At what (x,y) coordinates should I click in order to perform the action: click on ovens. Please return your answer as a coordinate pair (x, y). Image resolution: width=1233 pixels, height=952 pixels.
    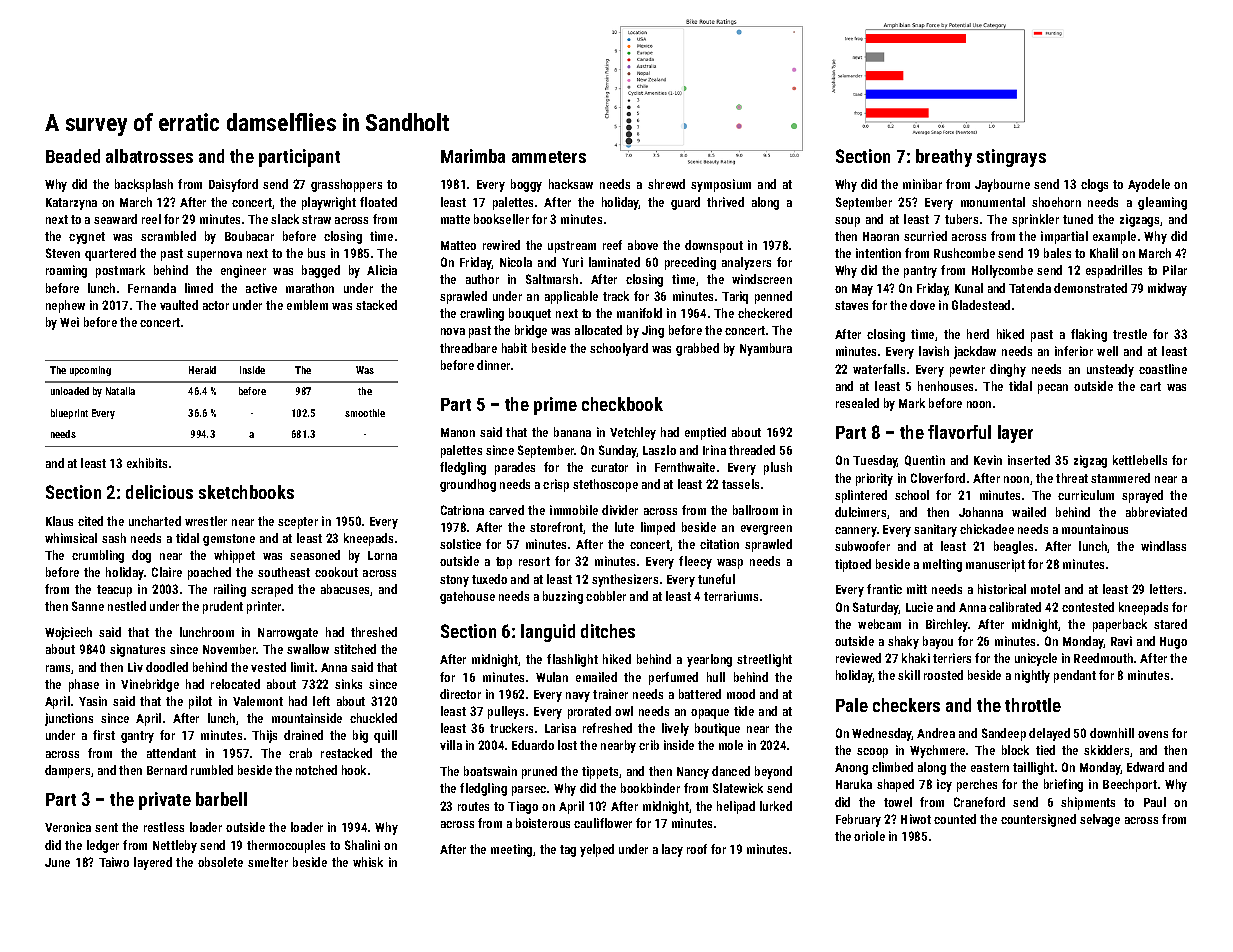
    Looking at the image, I should click on (1153, 734).
